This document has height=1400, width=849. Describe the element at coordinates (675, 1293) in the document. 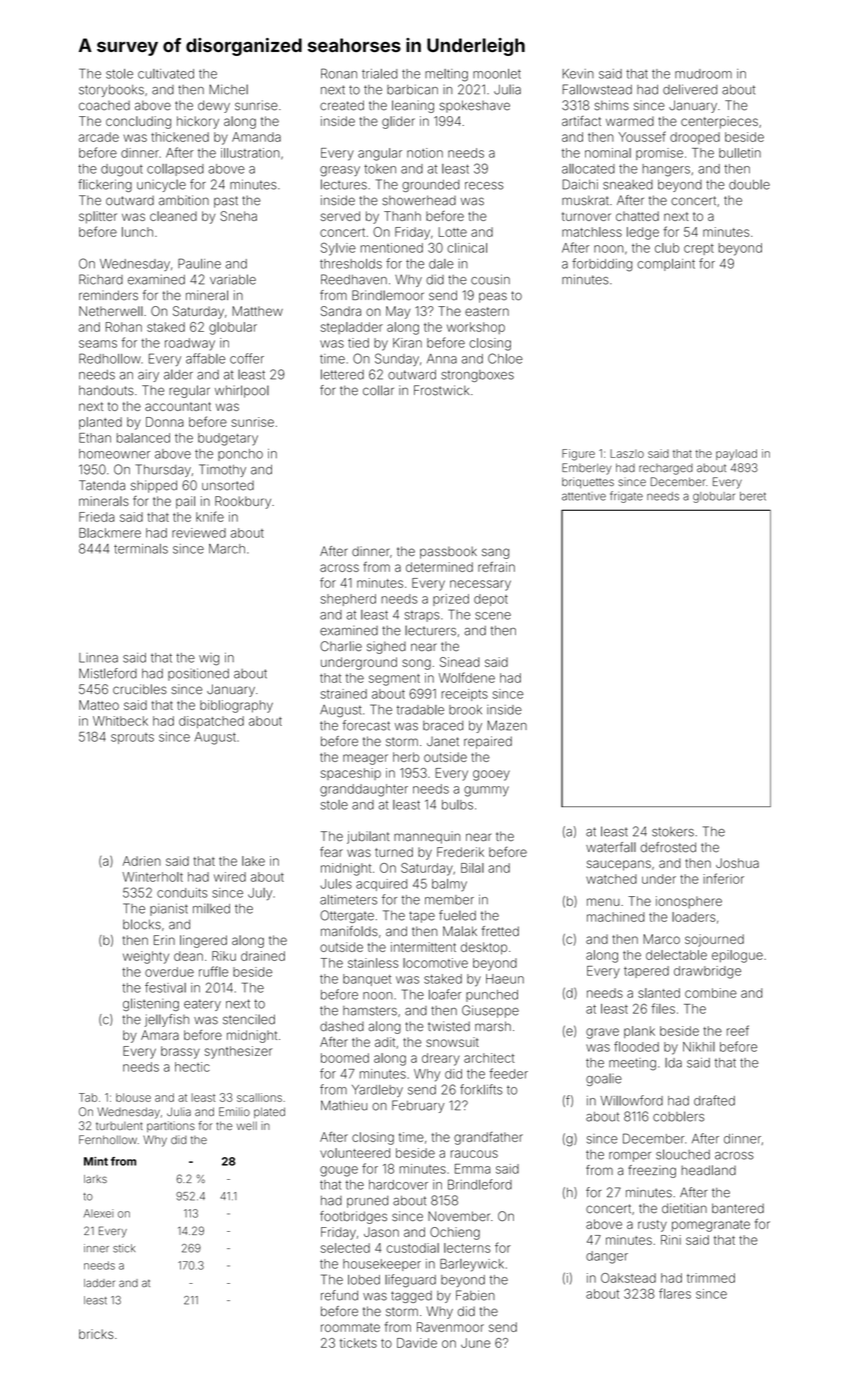

I see `flares` at that location.
